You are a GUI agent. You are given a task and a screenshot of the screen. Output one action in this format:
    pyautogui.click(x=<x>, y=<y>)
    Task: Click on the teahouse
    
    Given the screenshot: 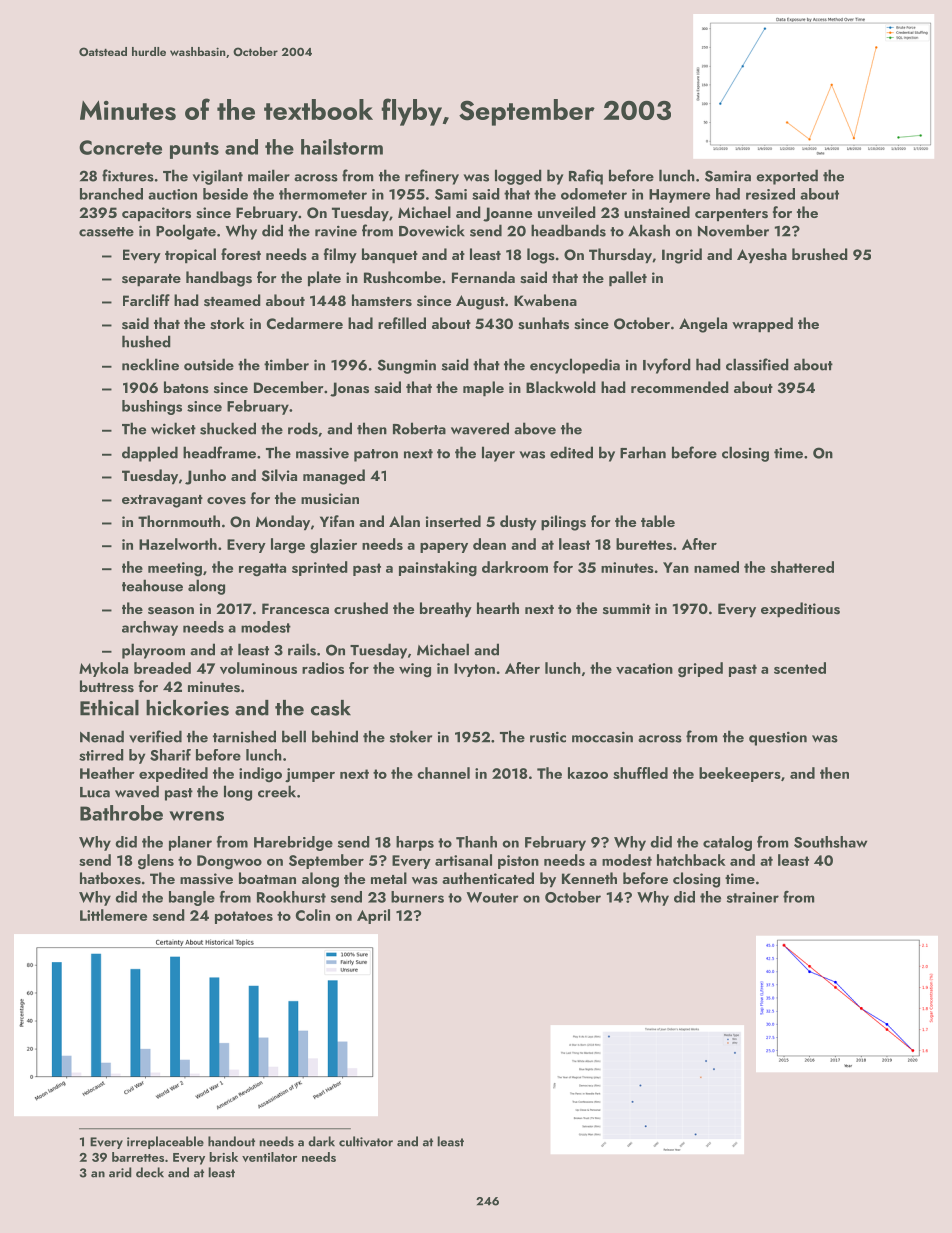 What is the action you would take?
    pyautogui.click(x=152, y=585)
